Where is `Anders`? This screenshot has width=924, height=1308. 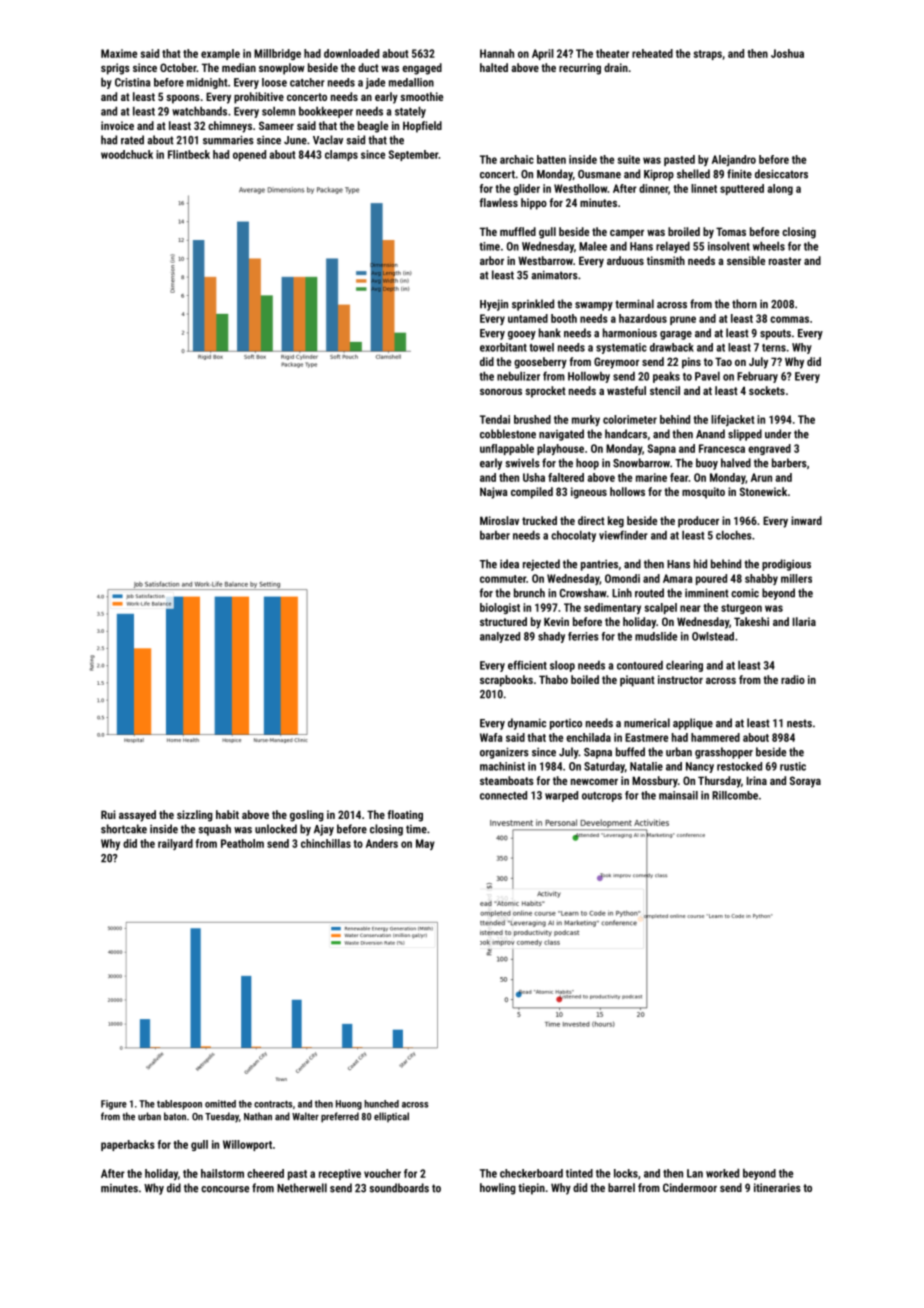
Anders is located at coordinates (382, 843).
